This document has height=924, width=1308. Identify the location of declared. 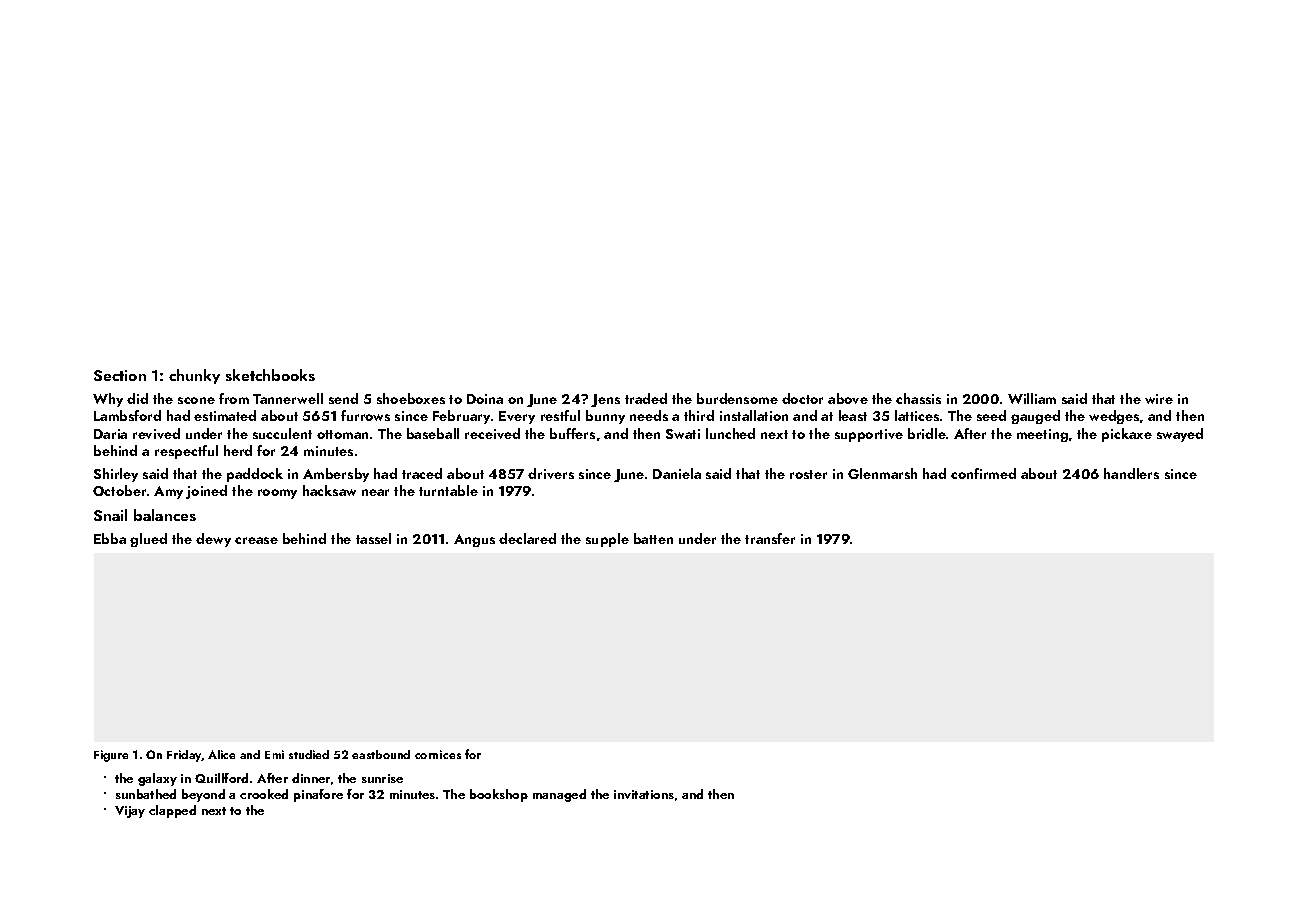
(527, 538).
